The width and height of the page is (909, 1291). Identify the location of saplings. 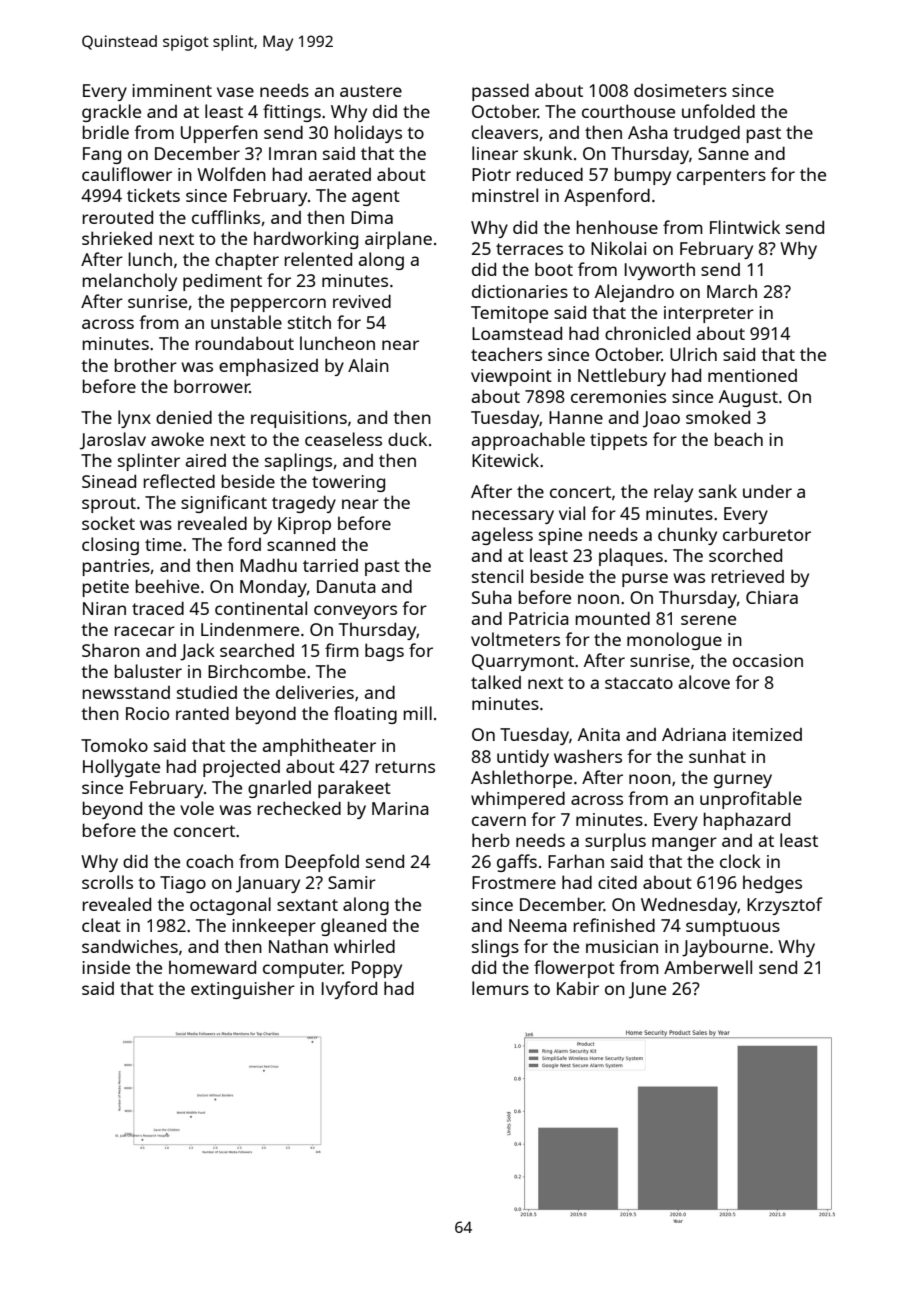
(298, 462).
